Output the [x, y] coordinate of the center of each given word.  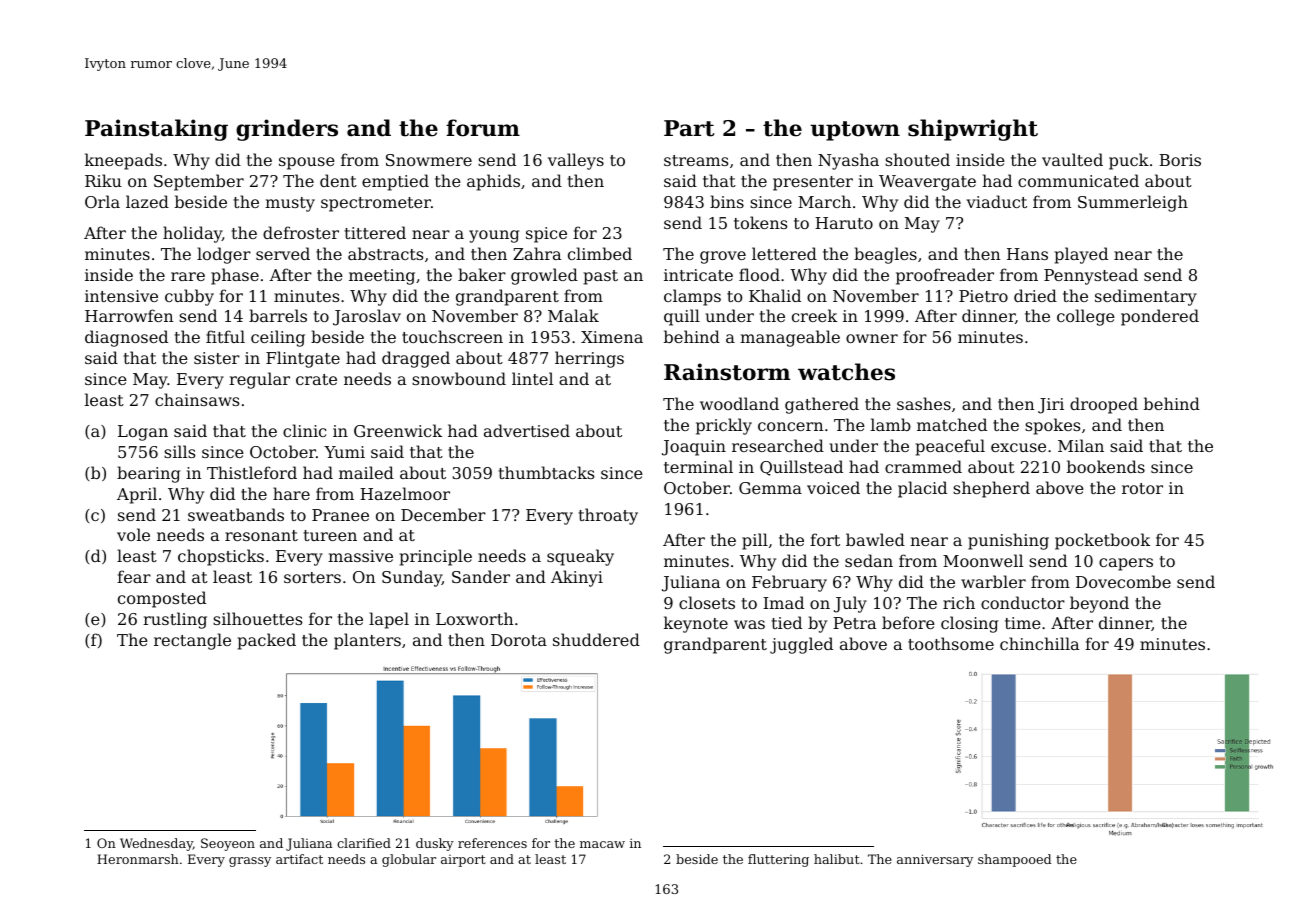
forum [483, 128]
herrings [589, 359]
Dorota [519, 640]
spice [546, 235]
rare [188, 276]
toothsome [951, 643]
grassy [250, 862]
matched [952, 424]
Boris [1180, 160]
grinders [287, 130]
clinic [304, 430]
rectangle [192, 641]
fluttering [778, 860]
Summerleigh [1133, 203]
